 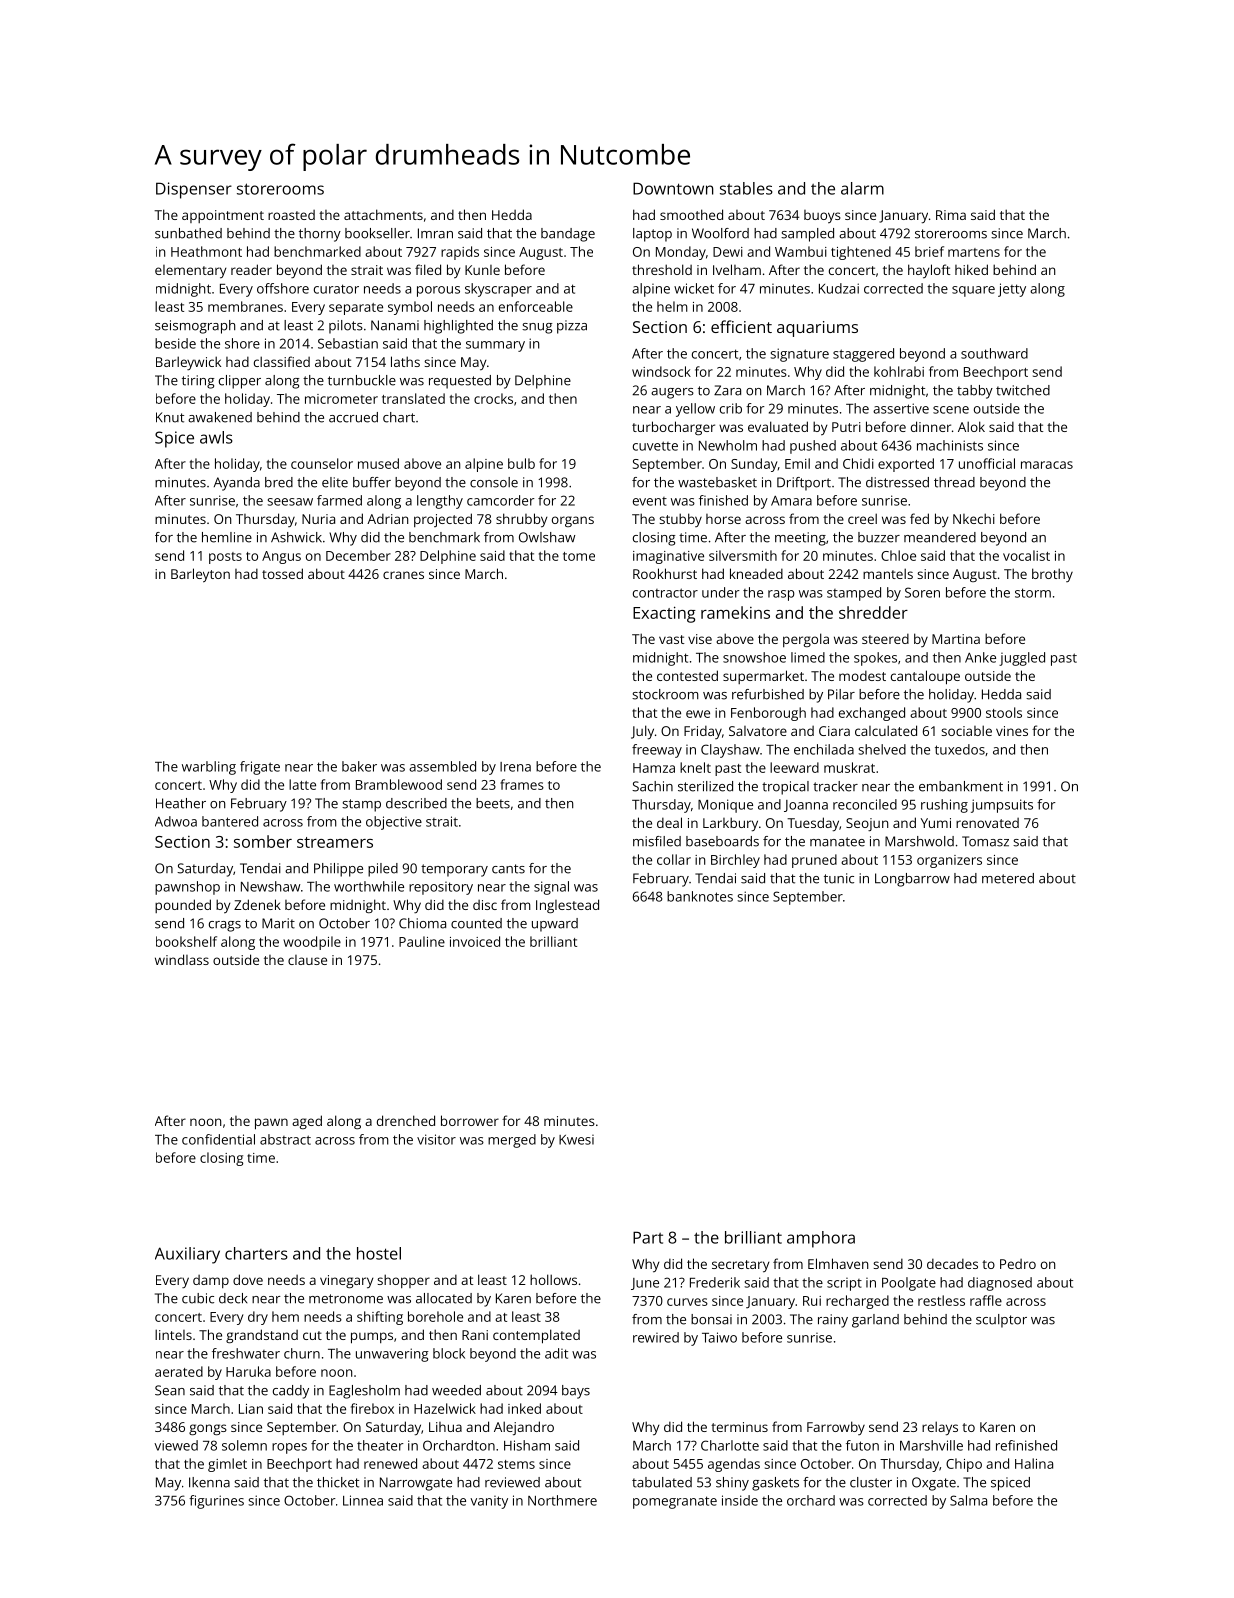 What do you see at coordinates (968, 1500) in the image?
I see `Salma` at bounding box center [968, 1500].
